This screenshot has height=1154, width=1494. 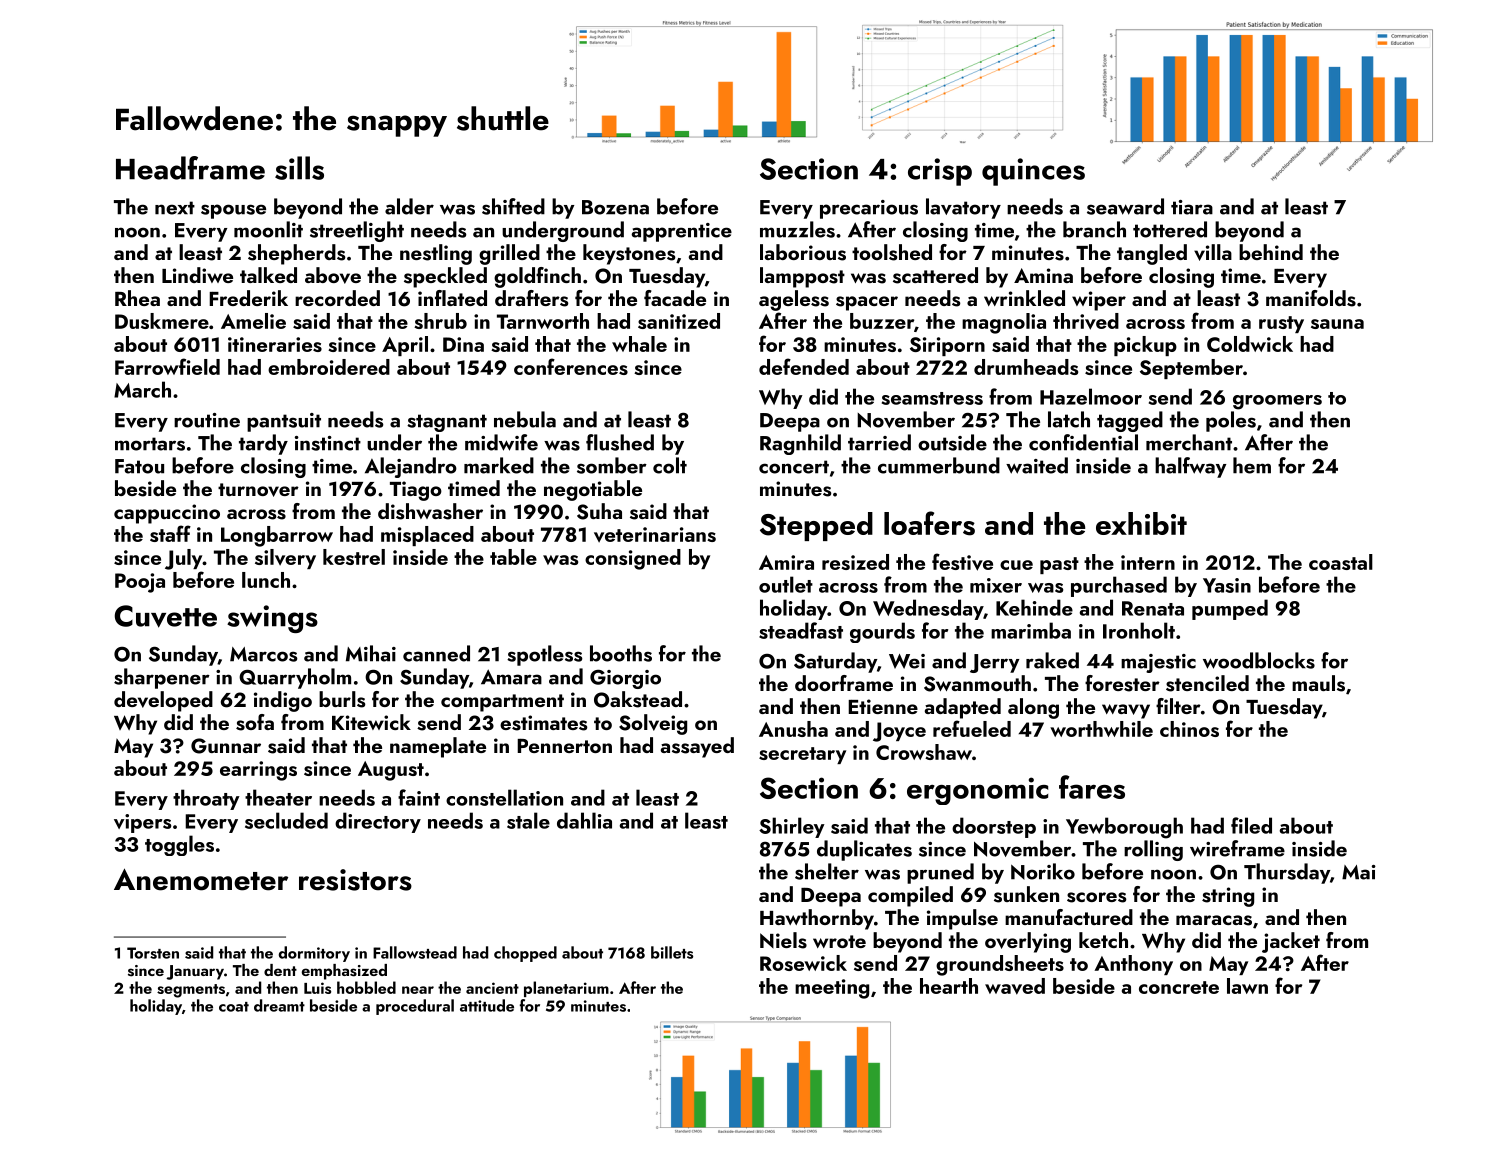 I want to click on attitude, so click(x=487, y=1005).
